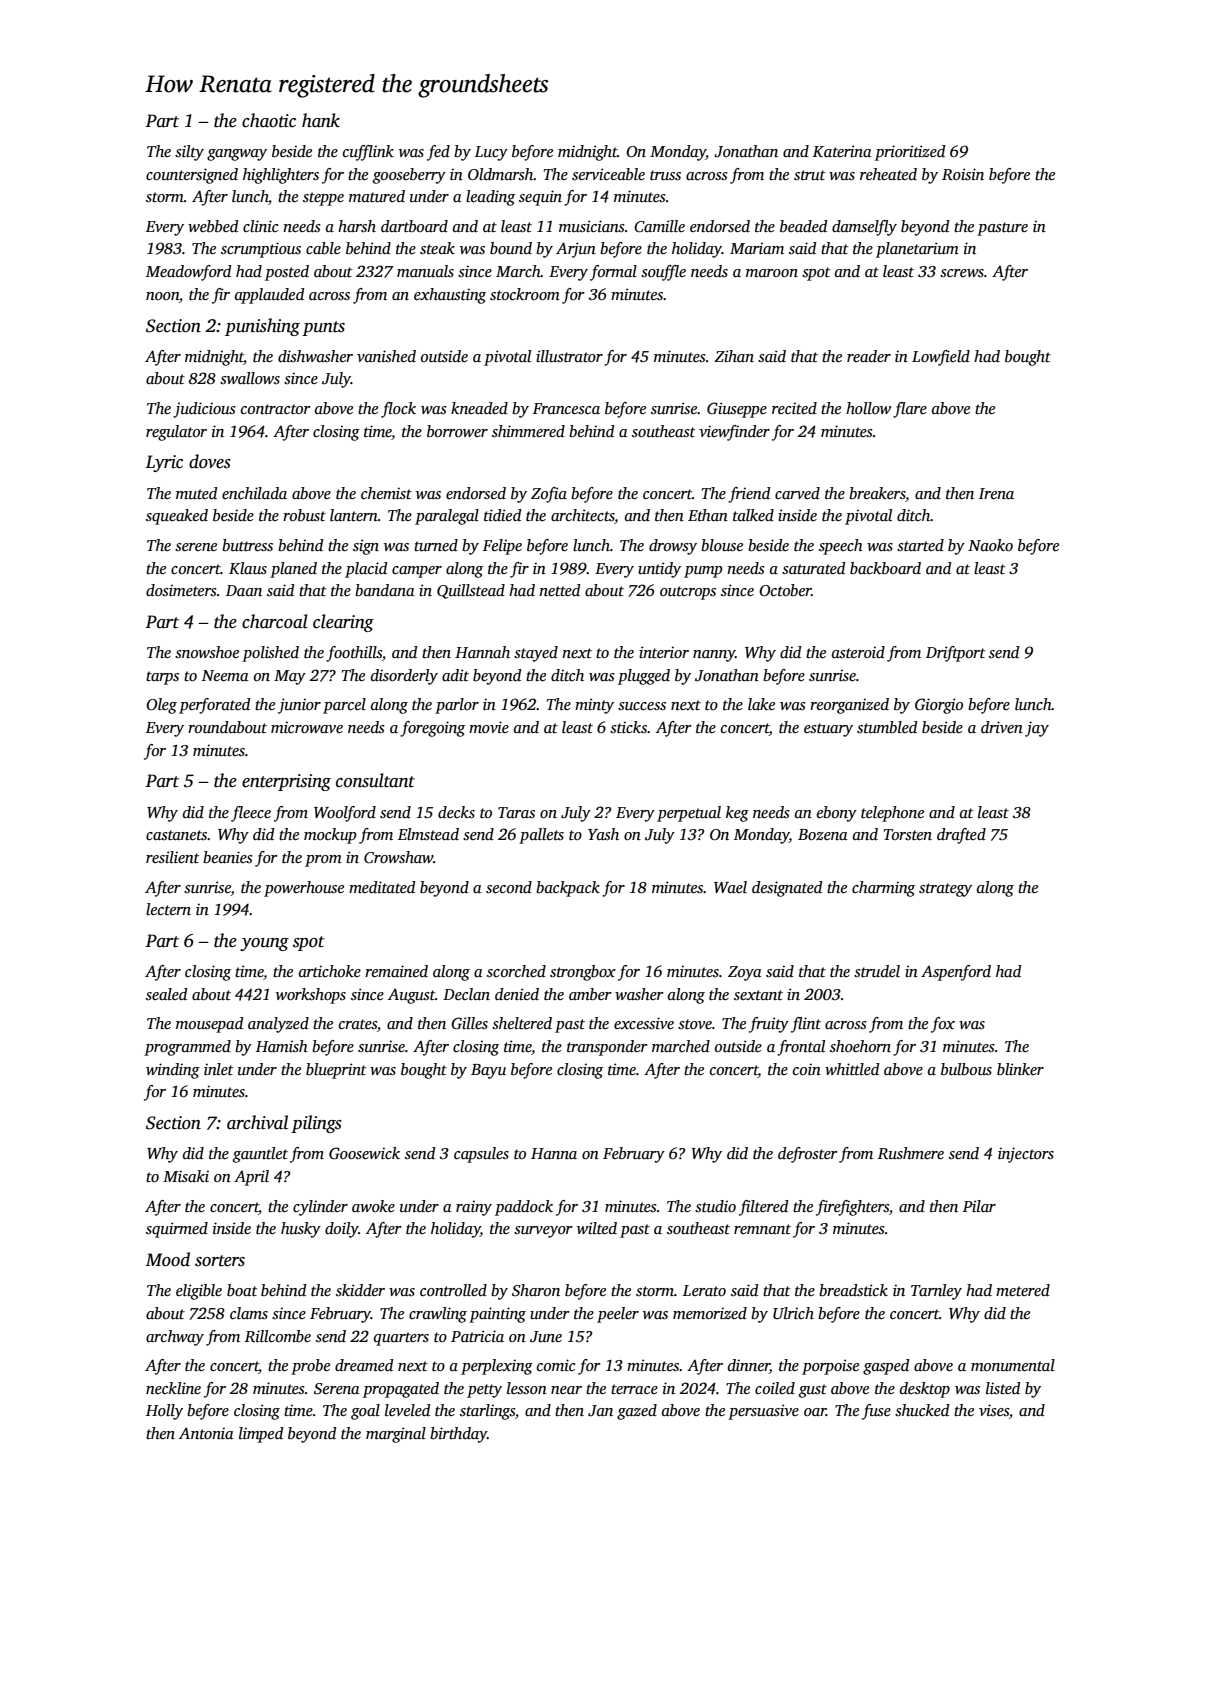 This document has height=1707, width=1207. What do you see at coordinates (962, 273) in the document?
I see `screws` at bounding box center [962, 273].
